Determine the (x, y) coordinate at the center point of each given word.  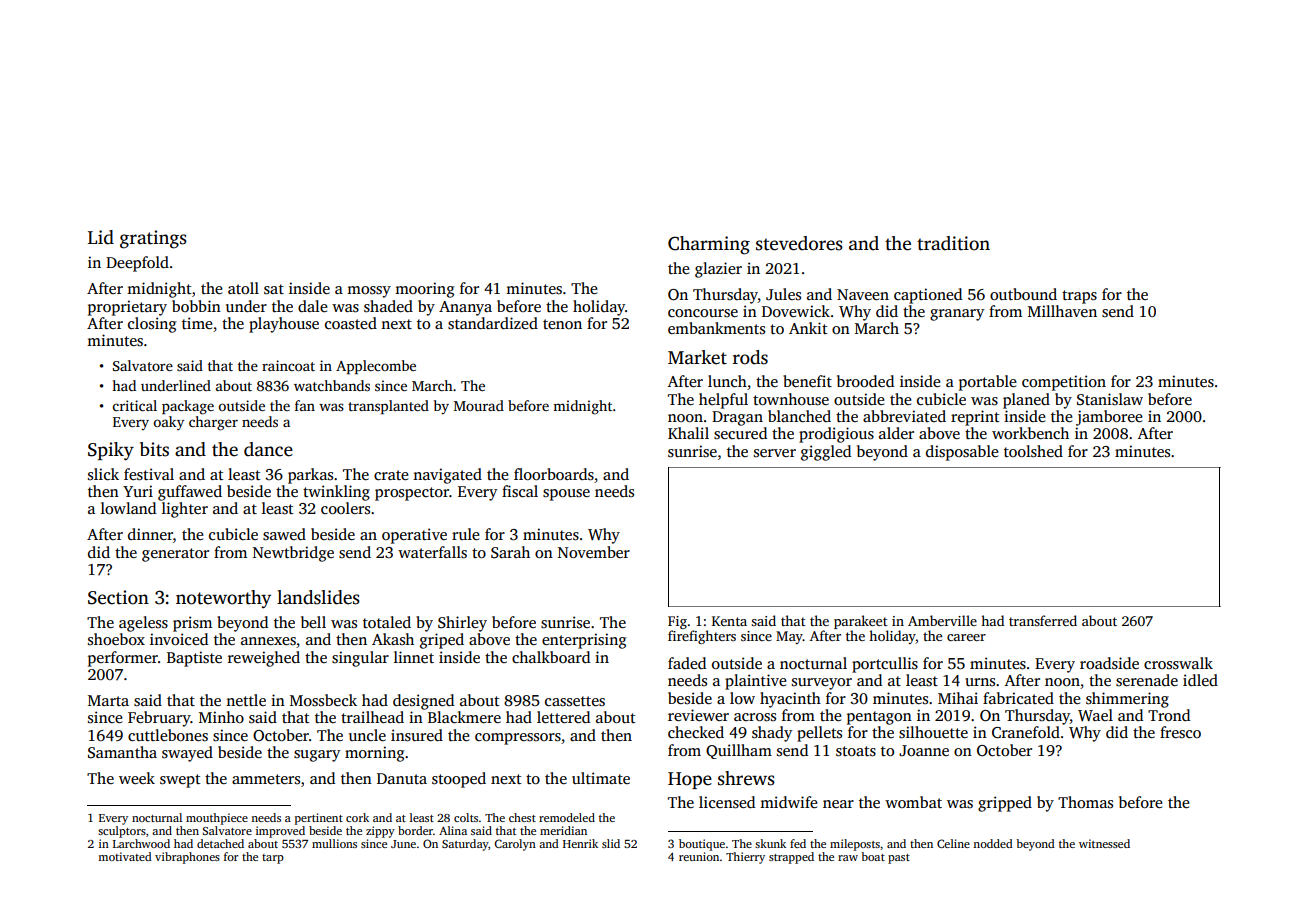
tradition (953, 243)
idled (1200, 680)
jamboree (1109, 418)
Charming (709, 245)
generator (175, 555)
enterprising (584, 641)
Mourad (479, 405)
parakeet (861, 622)
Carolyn (515, 845)
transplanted (388, 407)
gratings (153, 239)
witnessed (1104, 843)
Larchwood (141, 843)
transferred (1043, 620)
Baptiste (194, 659)
